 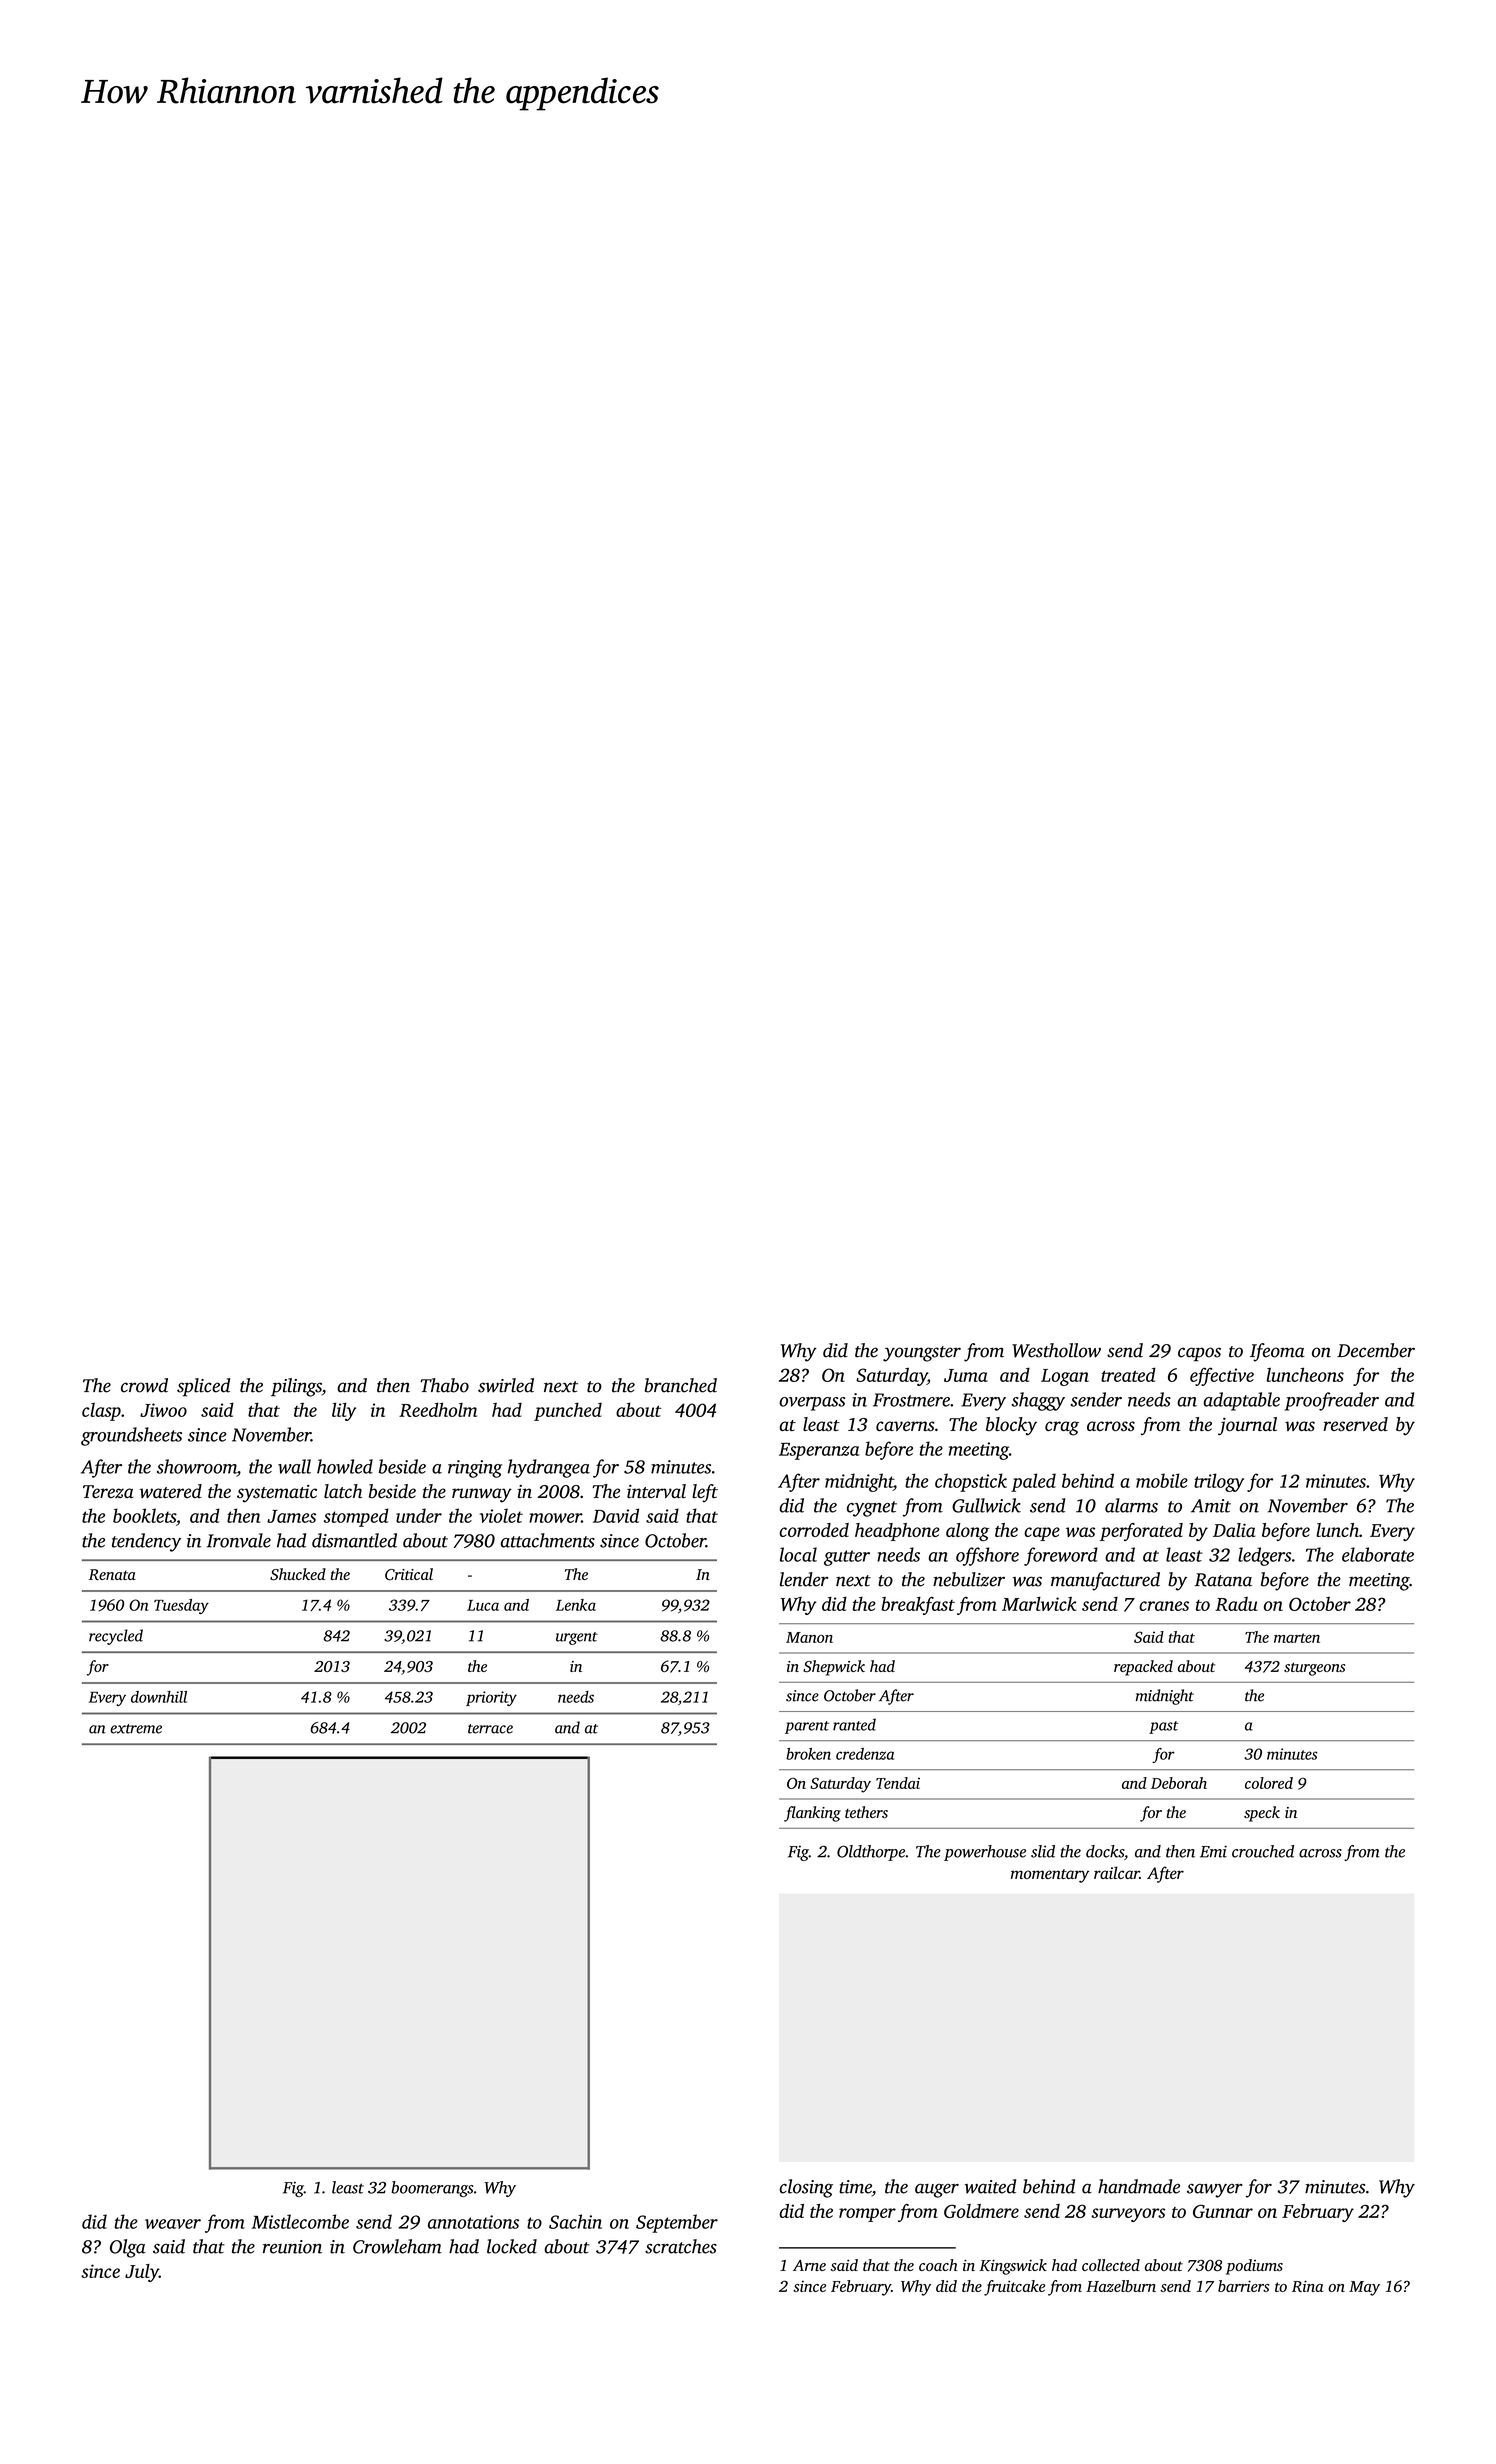 What do you see at coordinates (1213, 1851) in the screenshot?
I see `Emi` at bounding box center [1213, 1851].
